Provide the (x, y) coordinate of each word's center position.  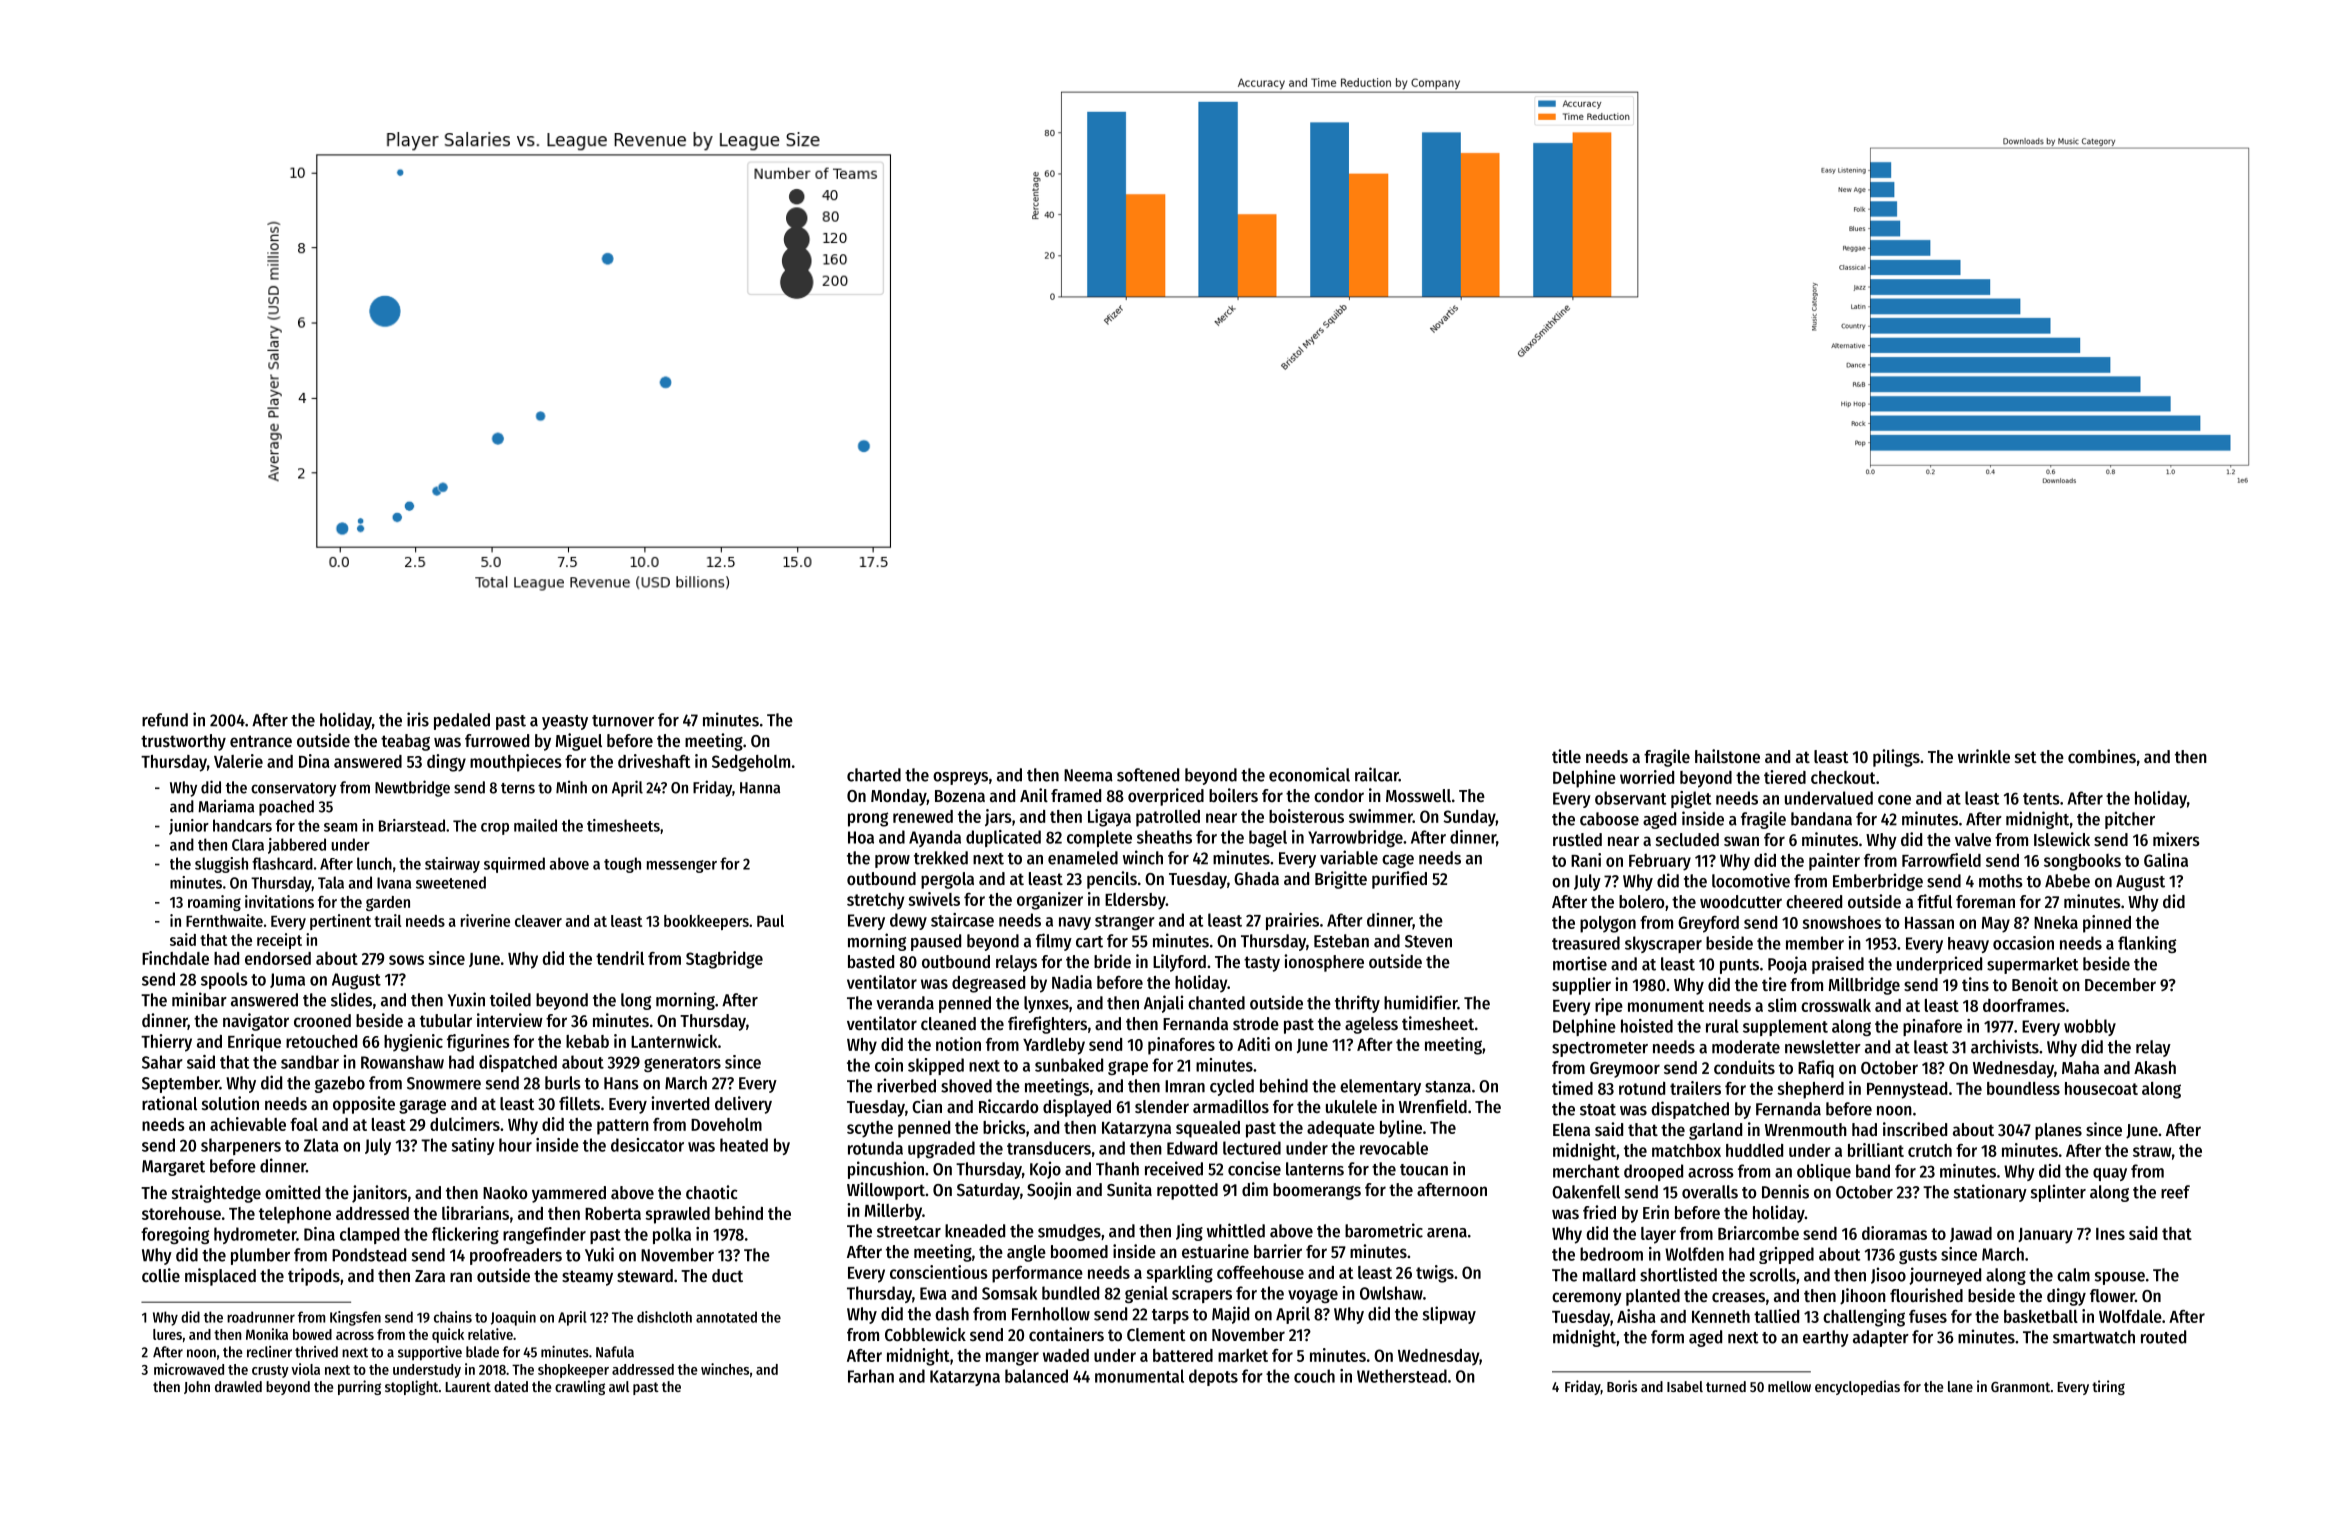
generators (682, 1064)
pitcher (2130, 820)
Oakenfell (1586, 1192)
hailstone (1727, 756)
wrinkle (1984, 756)
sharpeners (241, 1146)
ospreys (960, 778)
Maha (2080, 1067)
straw (2152, 1151)
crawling (580, 1387)
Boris (1622, 1386)
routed (2163, 1337)
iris (418, 719)
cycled (1232, 1087)
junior (189, 827)
